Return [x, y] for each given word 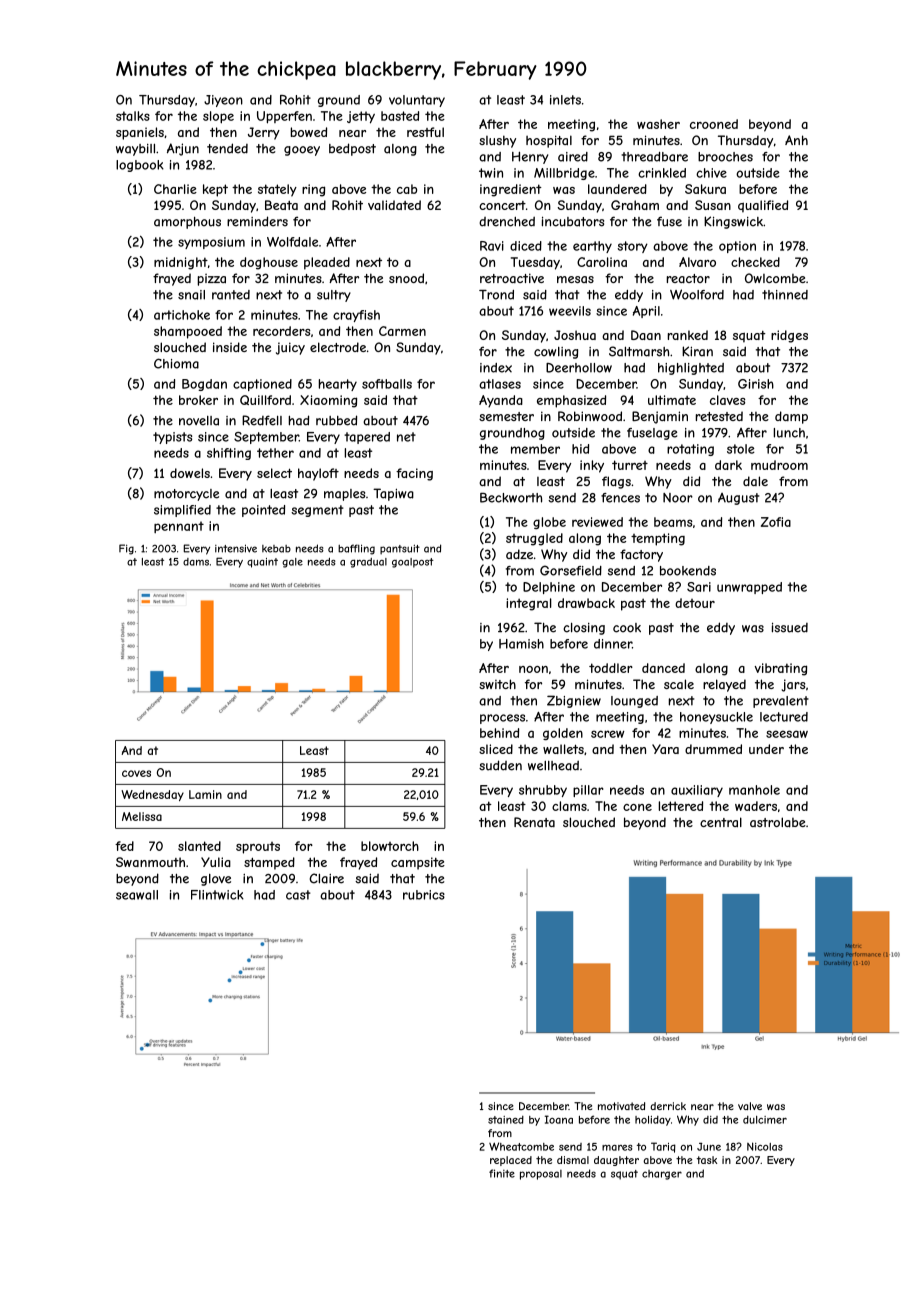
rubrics [424, 895]
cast [298, 895]
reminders [257, 221]
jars [793, 685]
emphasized [571, 401]
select [274, 473]
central [721, 822]
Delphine [549, 588]
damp [791, 417]
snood [406, 278]
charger [662, 1175]
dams [196, 562]
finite [502, 1173]
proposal [541, 1175]
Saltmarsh [639, 351]
